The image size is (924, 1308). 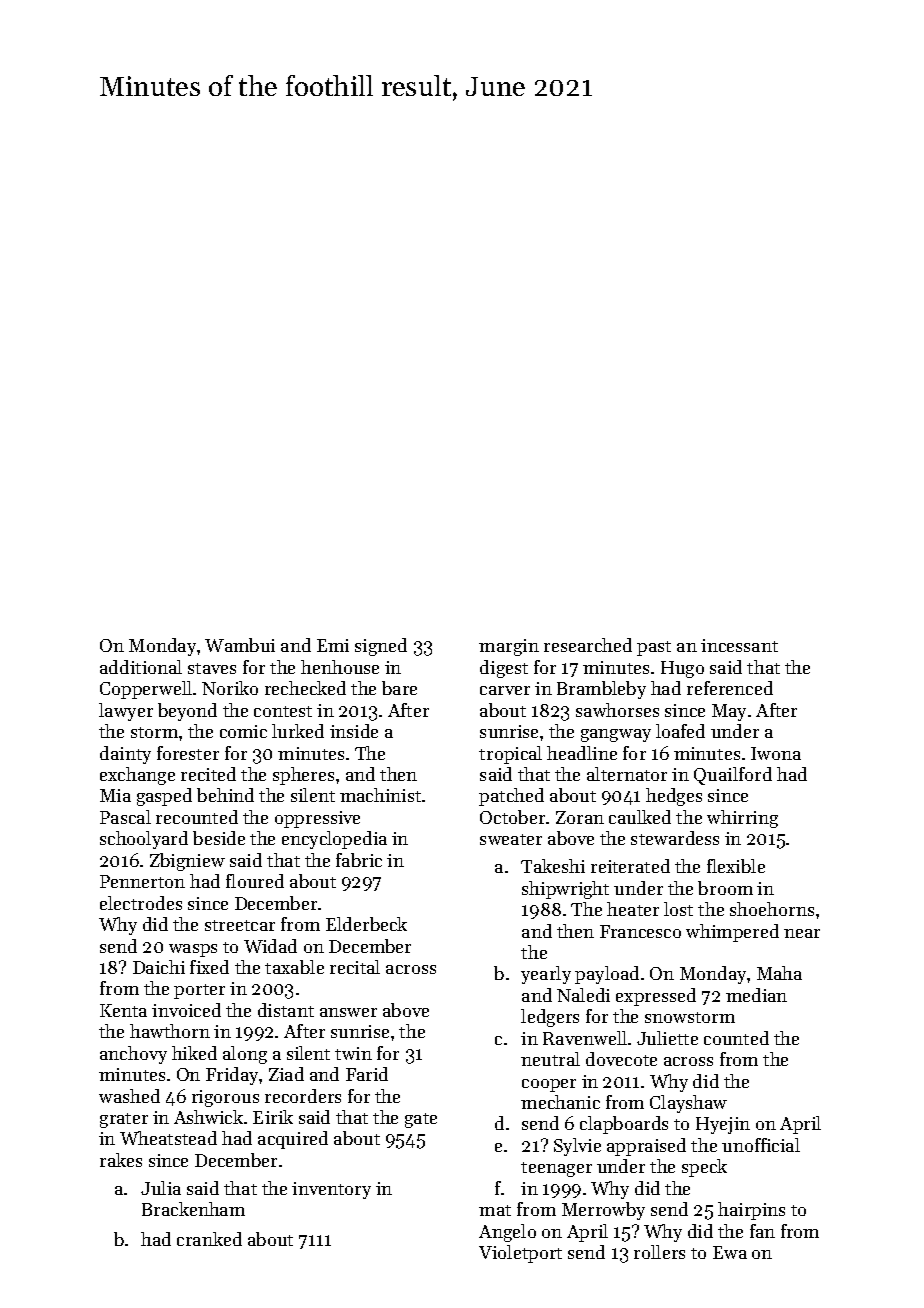 What do you see at coordinates (588, 645) in the document?
I see `researched` at bounding box center [588, 645].
